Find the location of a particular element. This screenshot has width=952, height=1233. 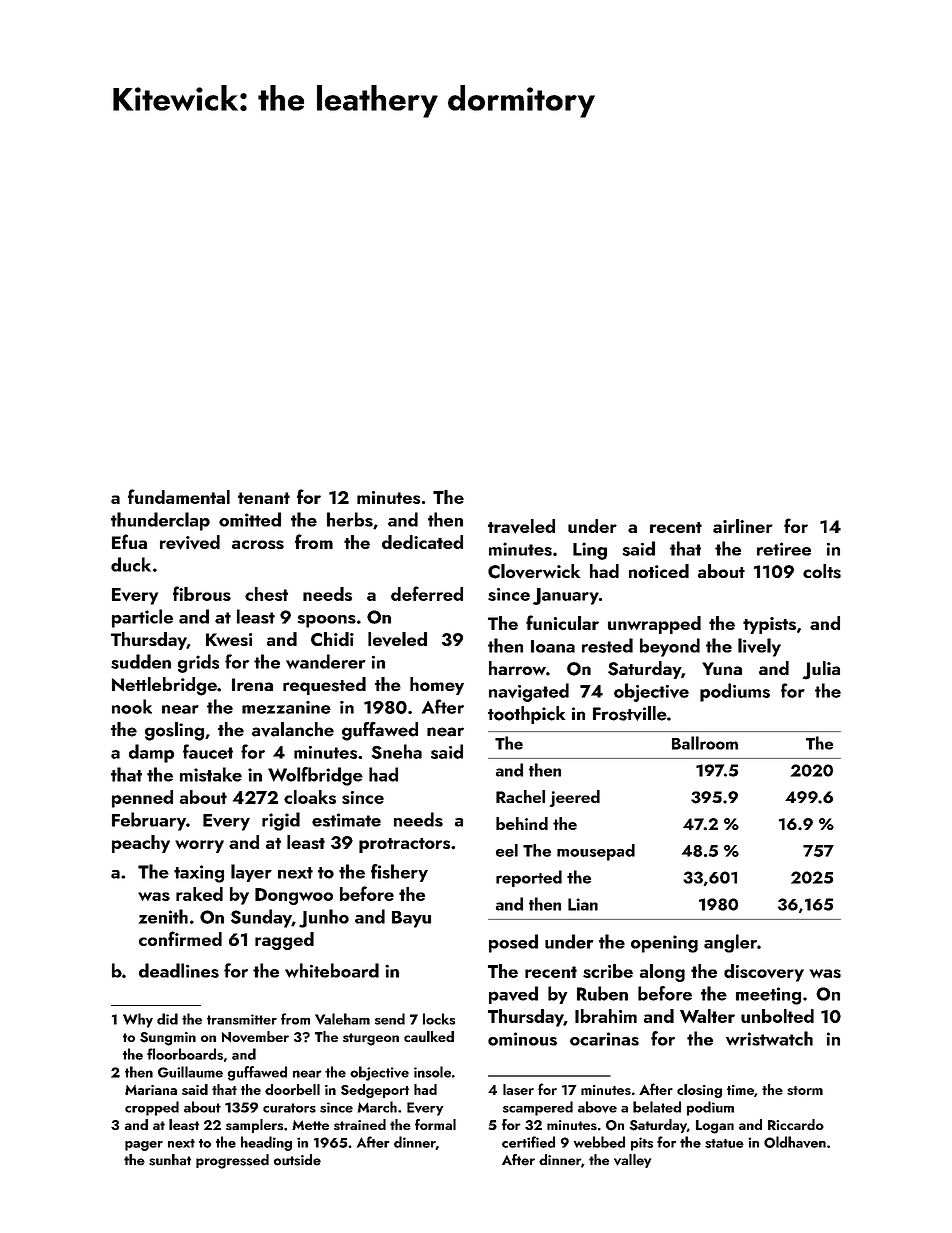

sunhat is located at coordinates (170, 1160).
